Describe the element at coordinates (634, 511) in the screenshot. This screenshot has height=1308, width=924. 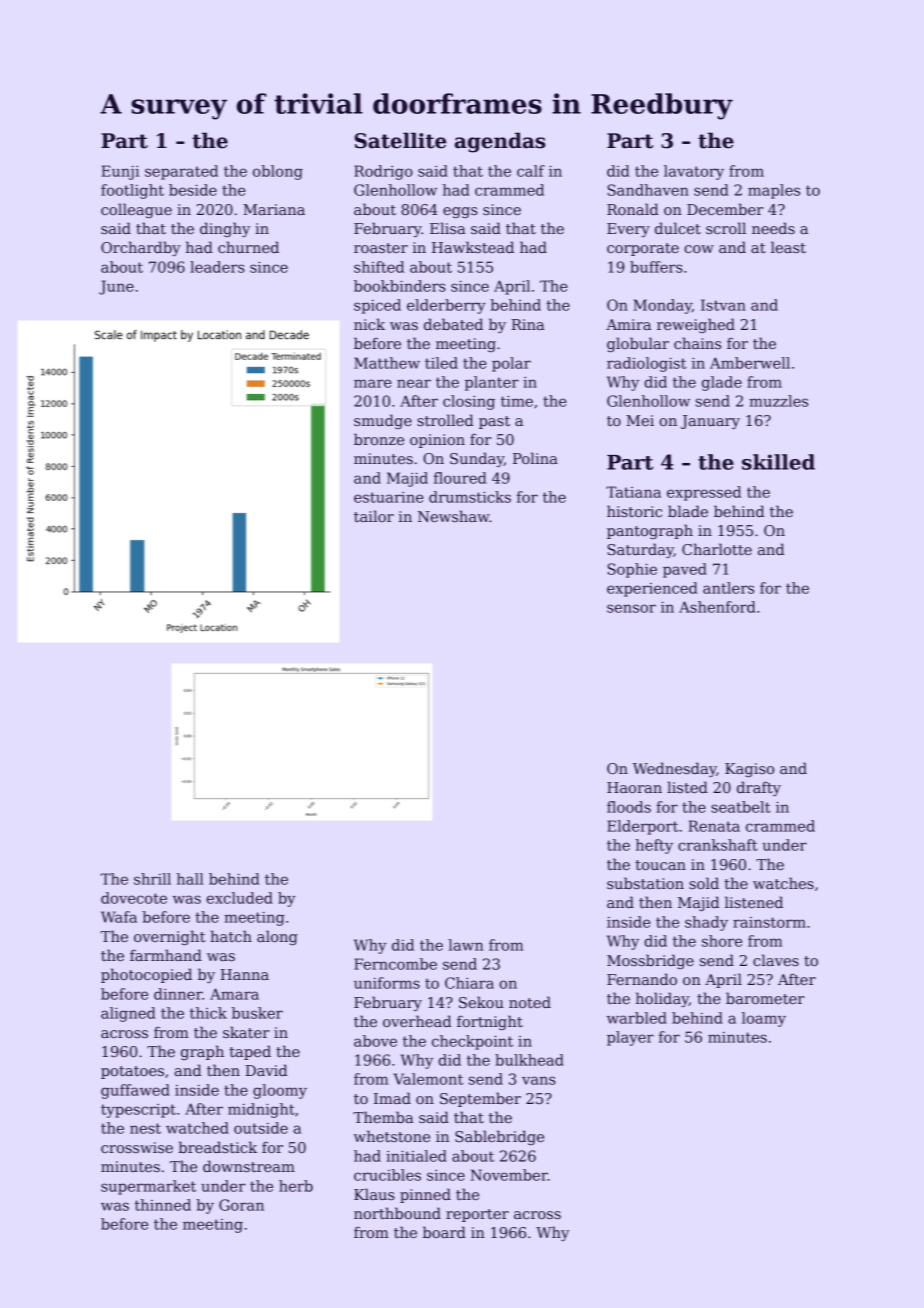
I see `historic` at that location.
